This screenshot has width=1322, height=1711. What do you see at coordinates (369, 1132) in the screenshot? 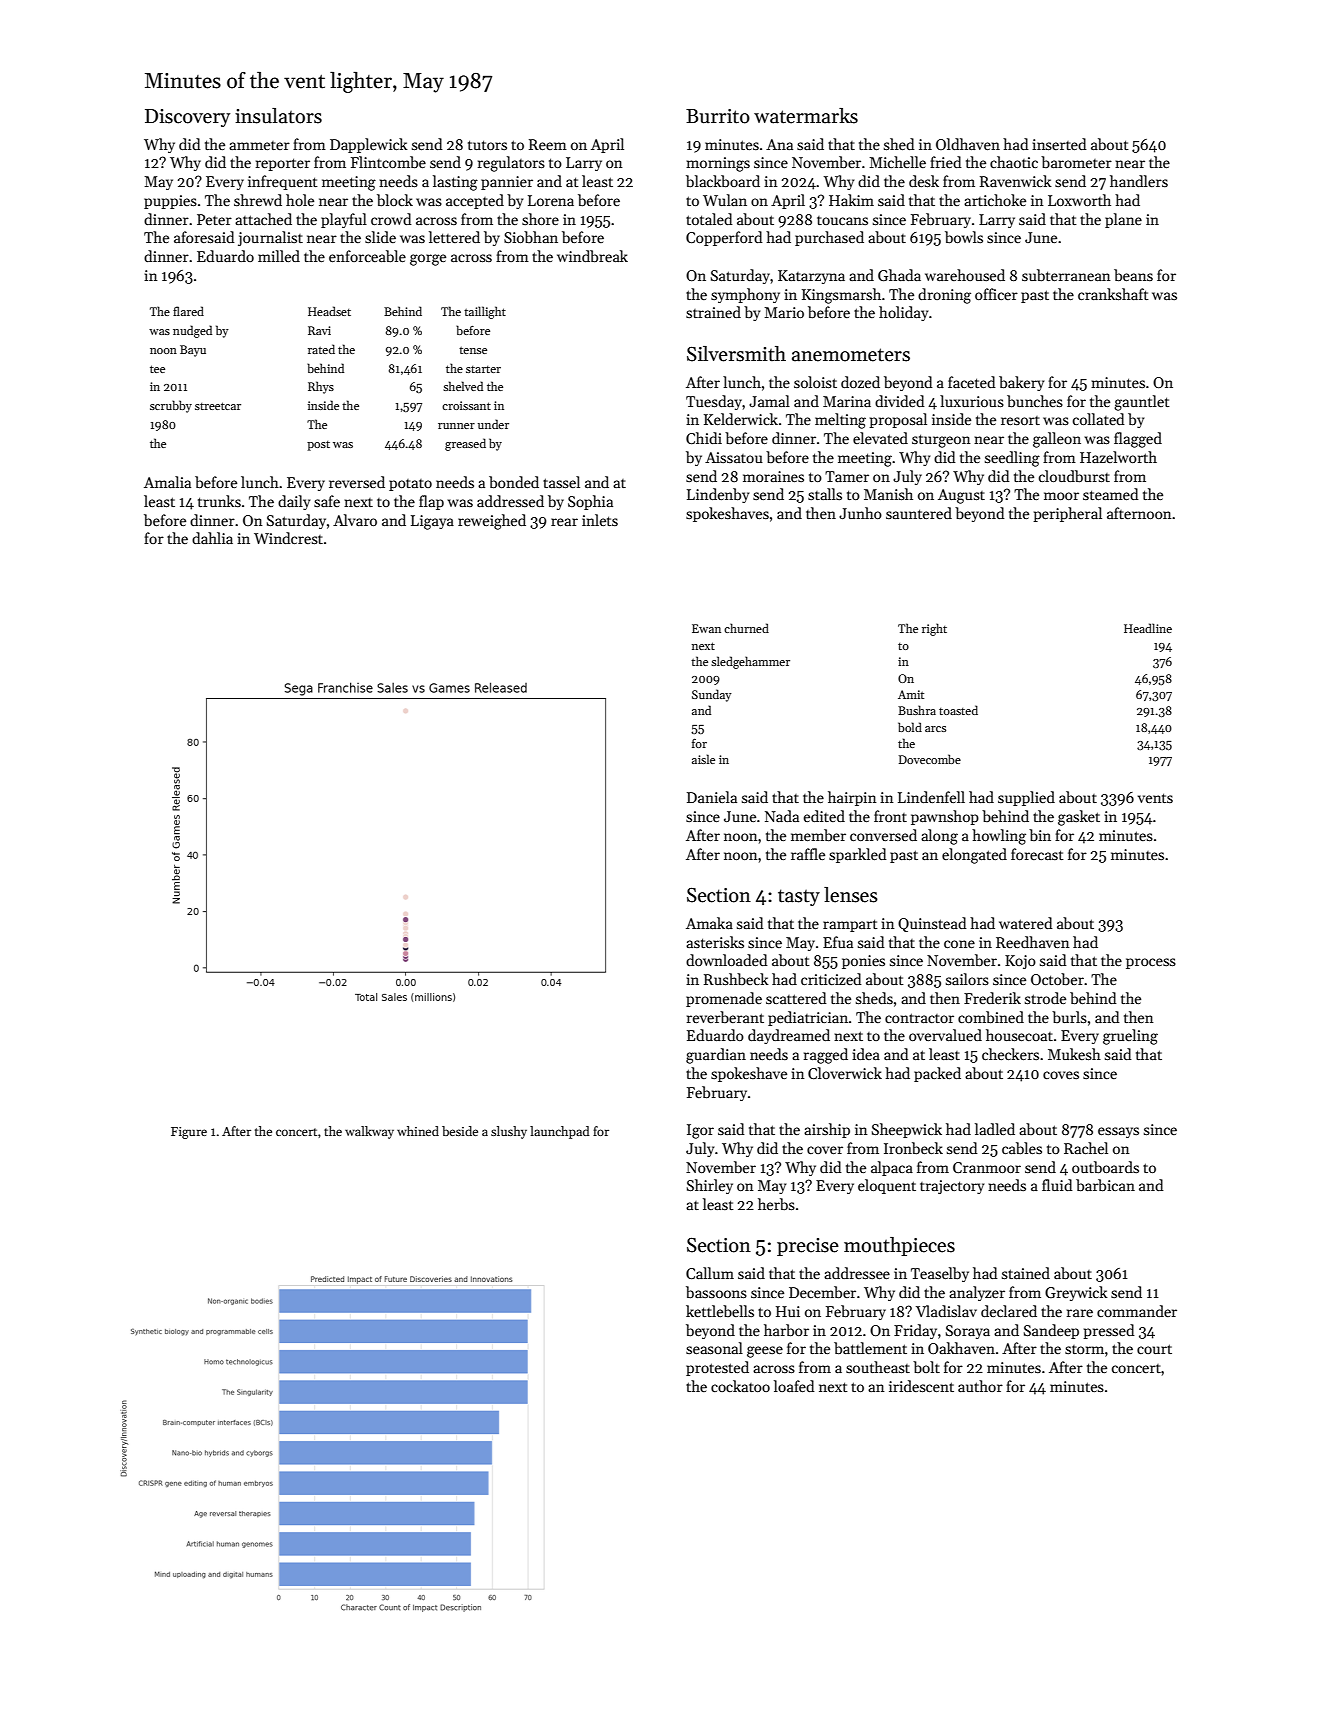
I see `walkway` at bounding box center [369, 1132].
